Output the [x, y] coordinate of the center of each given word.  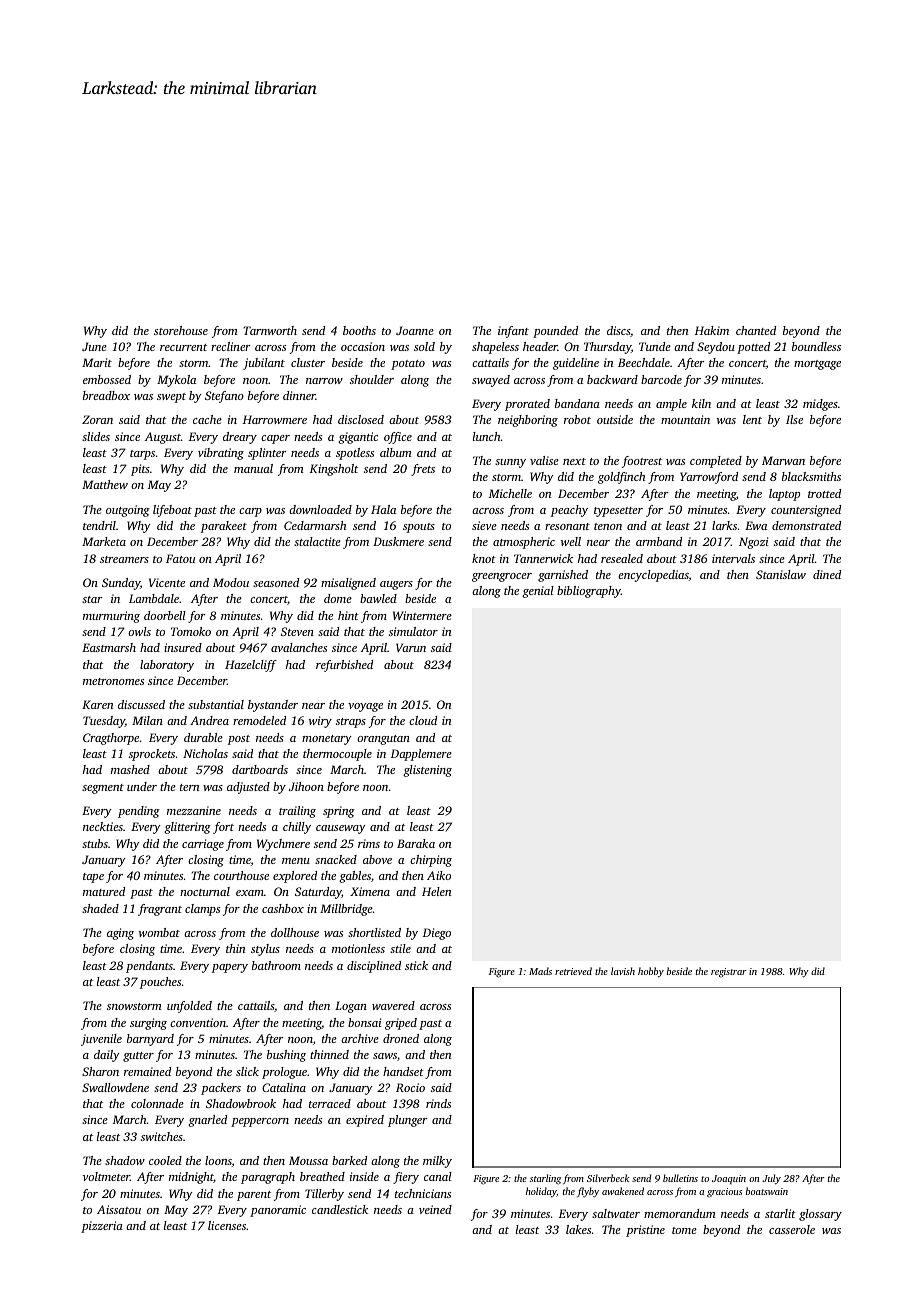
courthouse [241, 875]
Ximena [370, 891]
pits [140, 470]
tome [684, 1230]
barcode [661, 379]
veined [435, 1209]
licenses [227, 1225]
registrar [729, 973]
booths [359, 330]
